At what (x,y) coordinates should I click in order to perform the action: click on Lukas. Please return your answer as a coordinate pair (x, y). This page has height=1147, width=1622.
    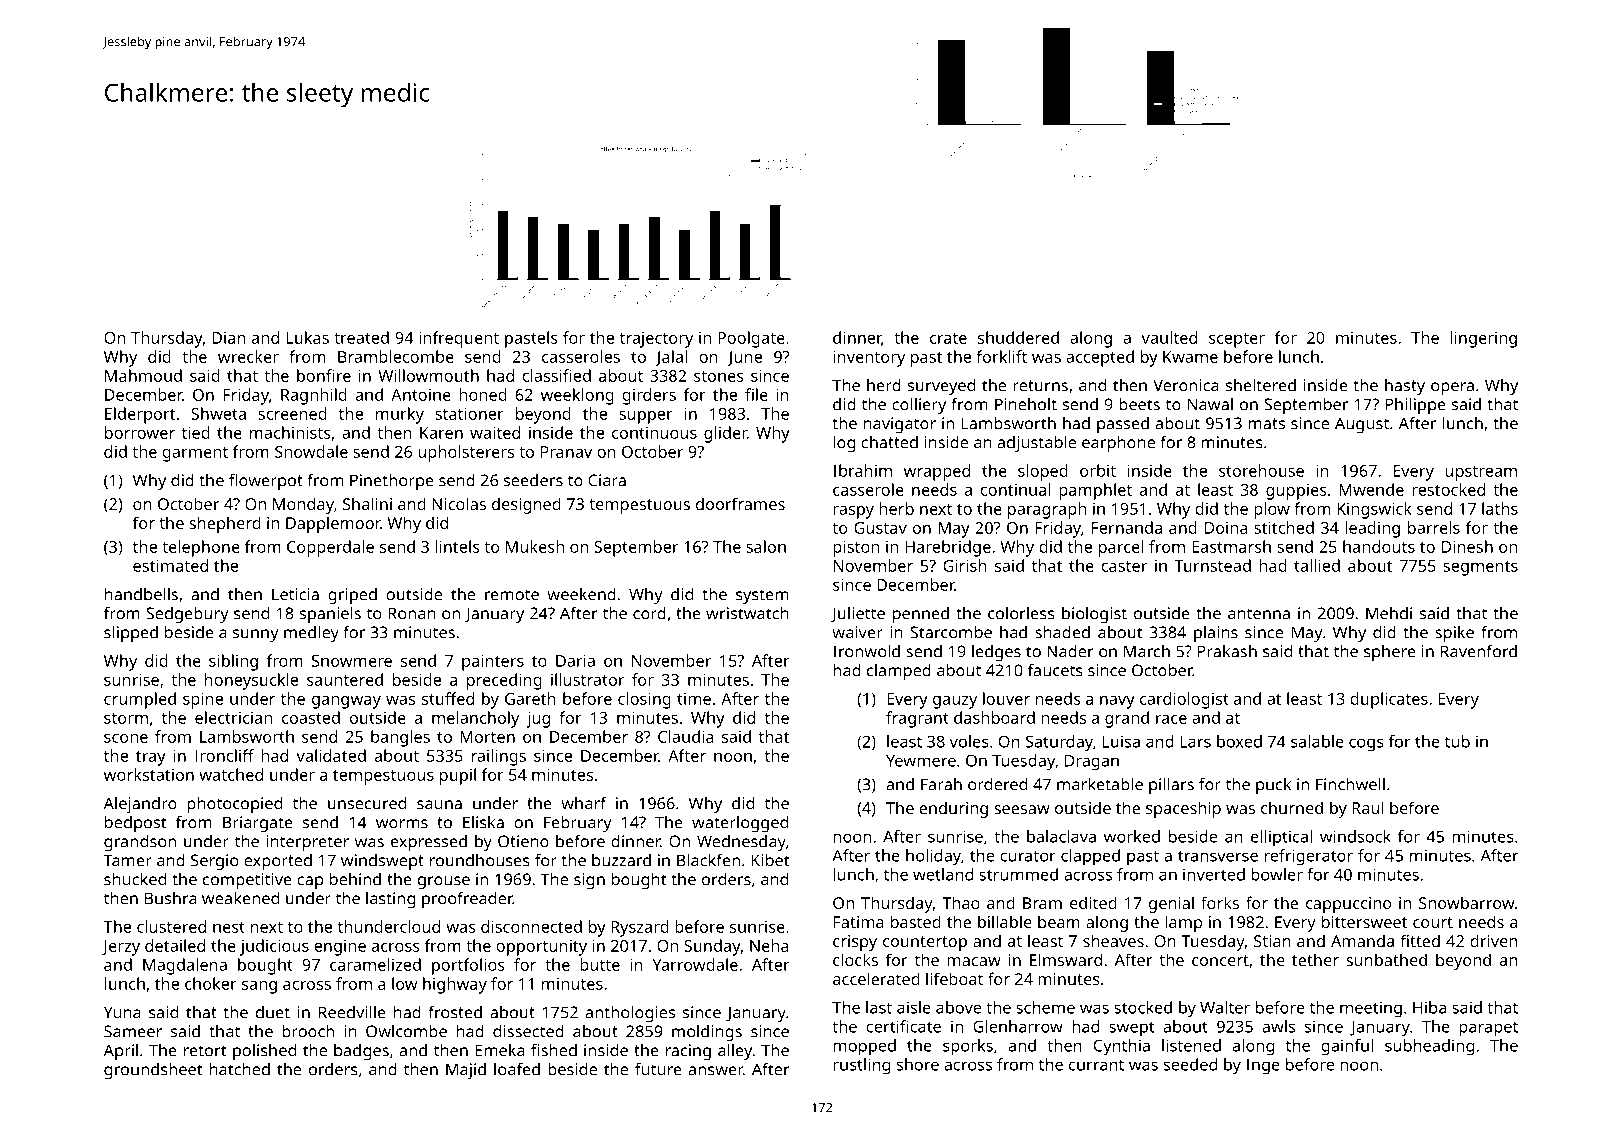
    Looking at the image, I should click on (307, 337).
